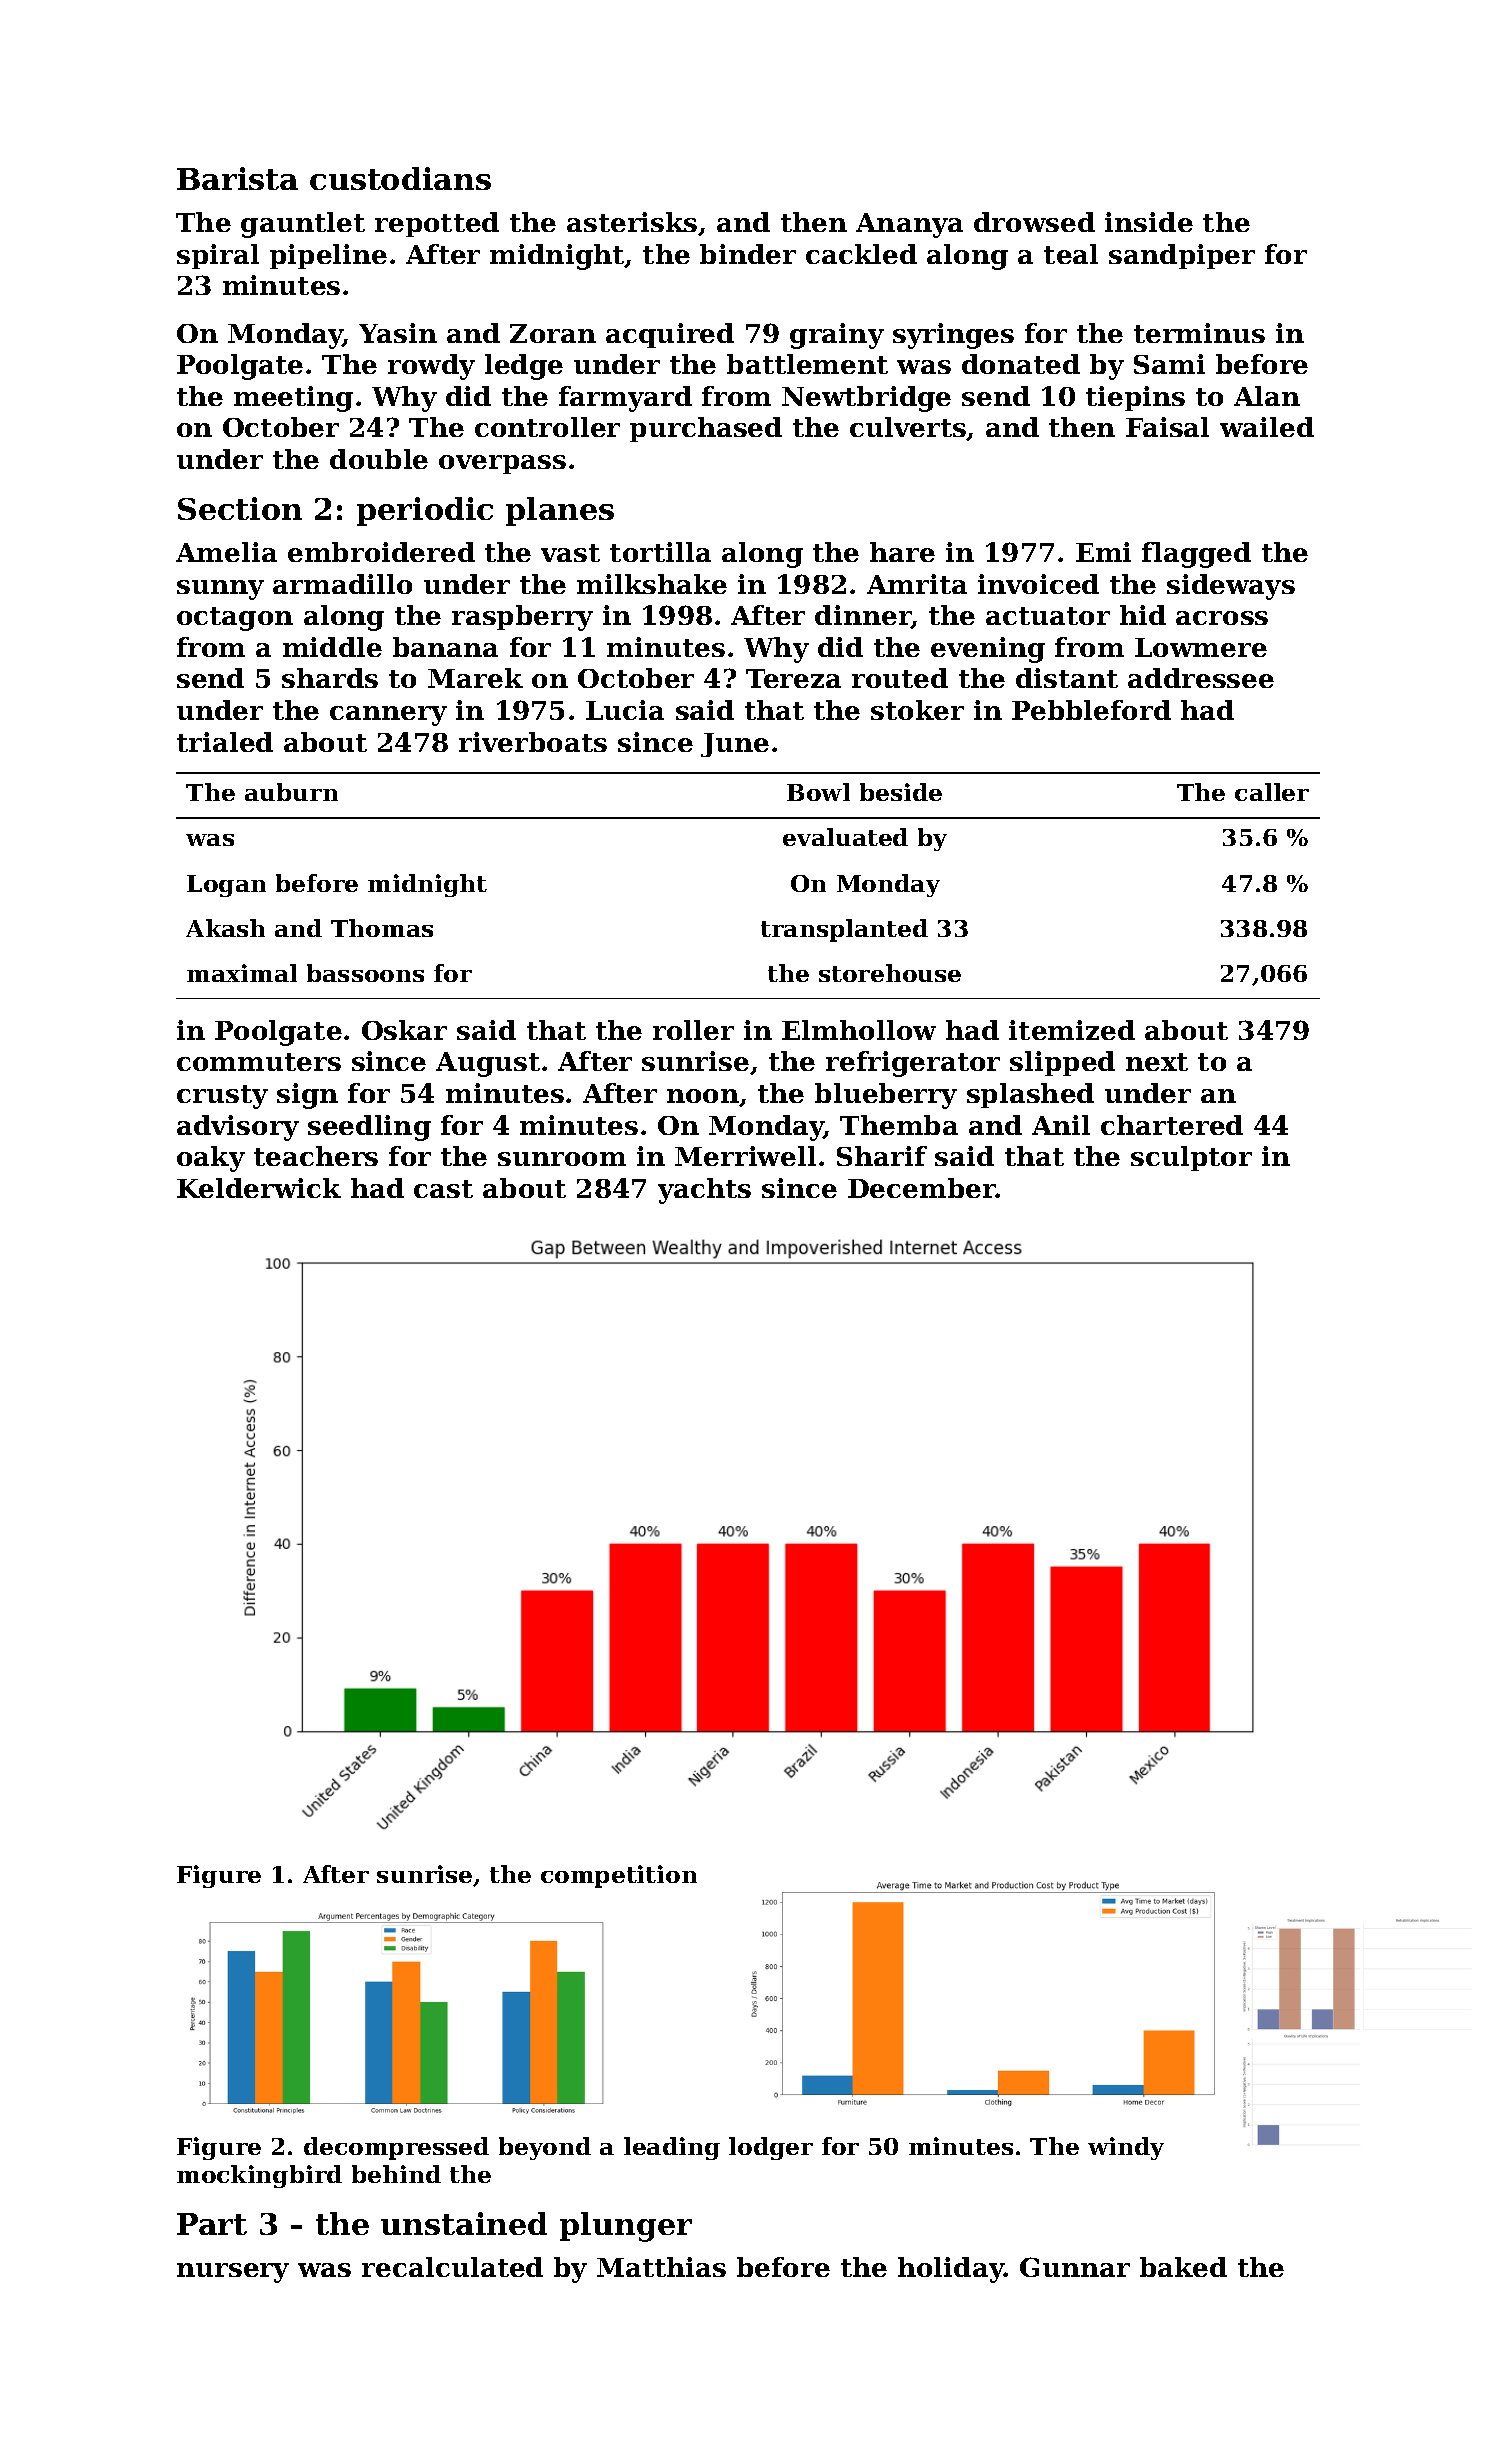 This screenshot has height=2464, width=1496. What do you see at coordinates (443, 1189) in the screenshot?
I see `cast` at bounding box center [443, 1189].
